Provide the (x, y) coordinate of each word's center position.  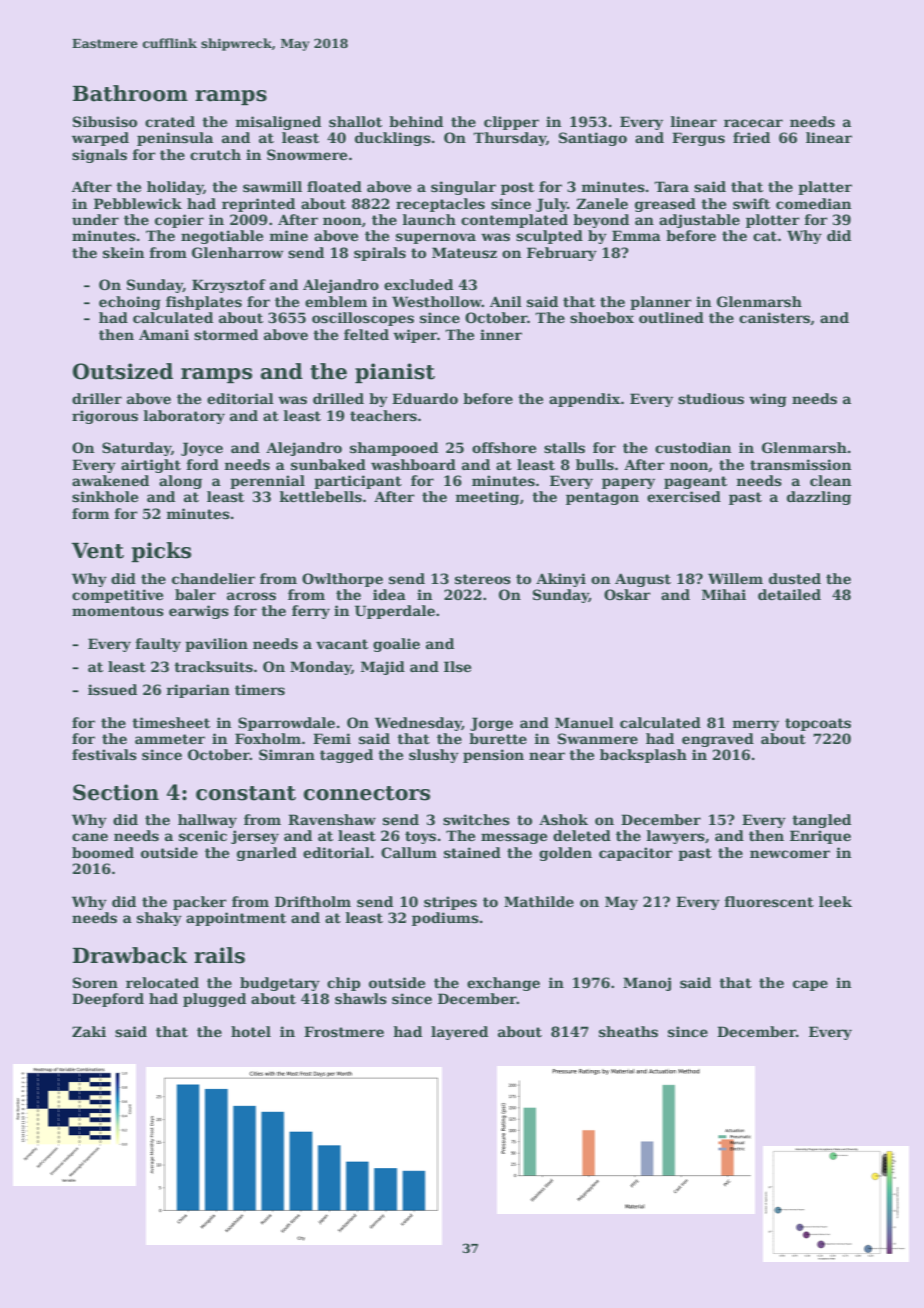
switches (476, 819)
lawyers (676, 837)
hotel (251, 1031)
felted (366, 334)
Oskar (627, 594)
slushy (434, 756)
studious (711, 398)
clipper (511, 123)
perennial (267, 482)
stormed (226, 334)
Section (116, 792)
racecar (753, 123)
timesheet (171, 722)
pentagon (602, 498)
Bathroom (130, 93)
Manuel (584, 722)
